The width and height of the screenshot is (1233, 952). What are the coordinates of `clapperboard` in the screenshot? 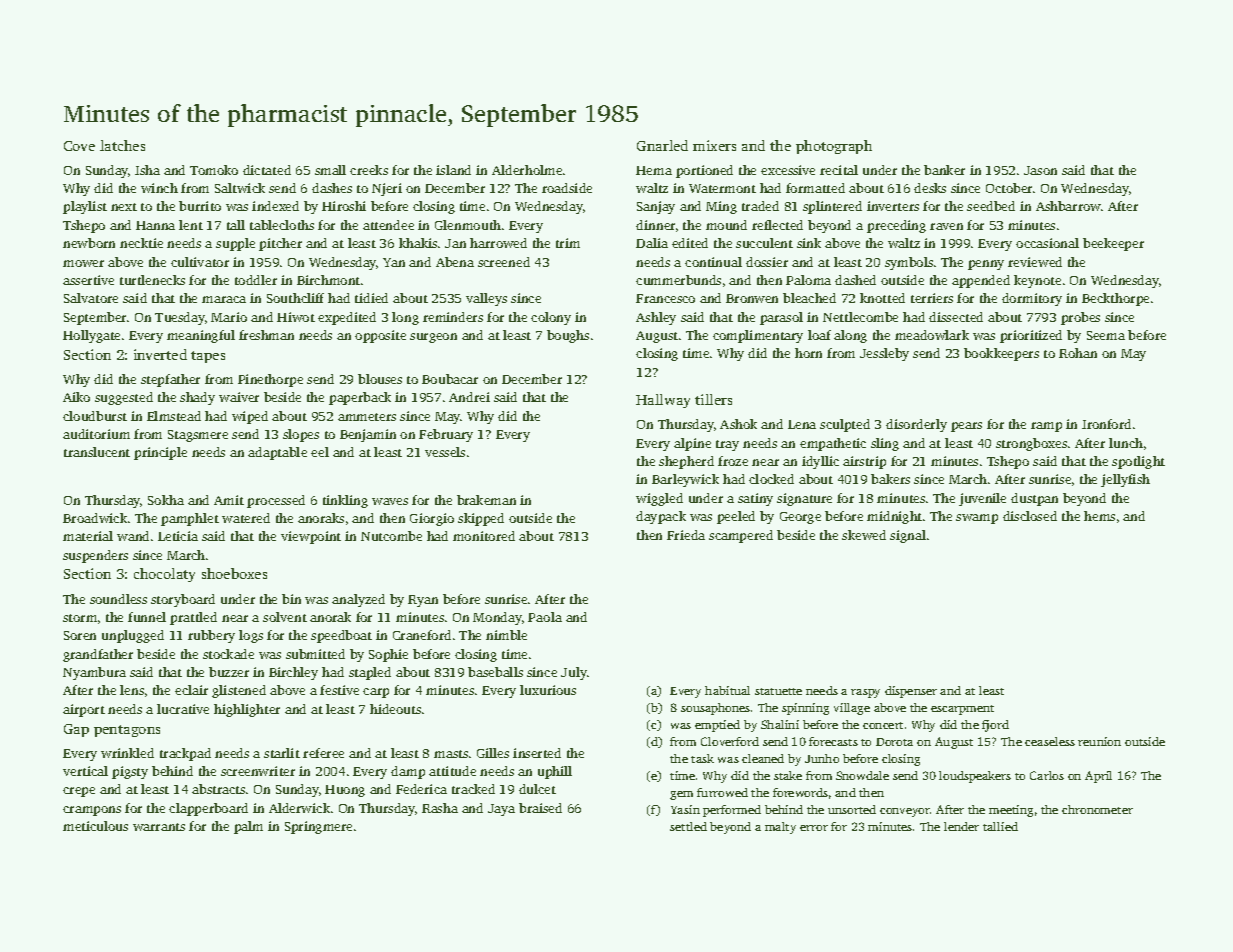 It's located at (208, 809).
